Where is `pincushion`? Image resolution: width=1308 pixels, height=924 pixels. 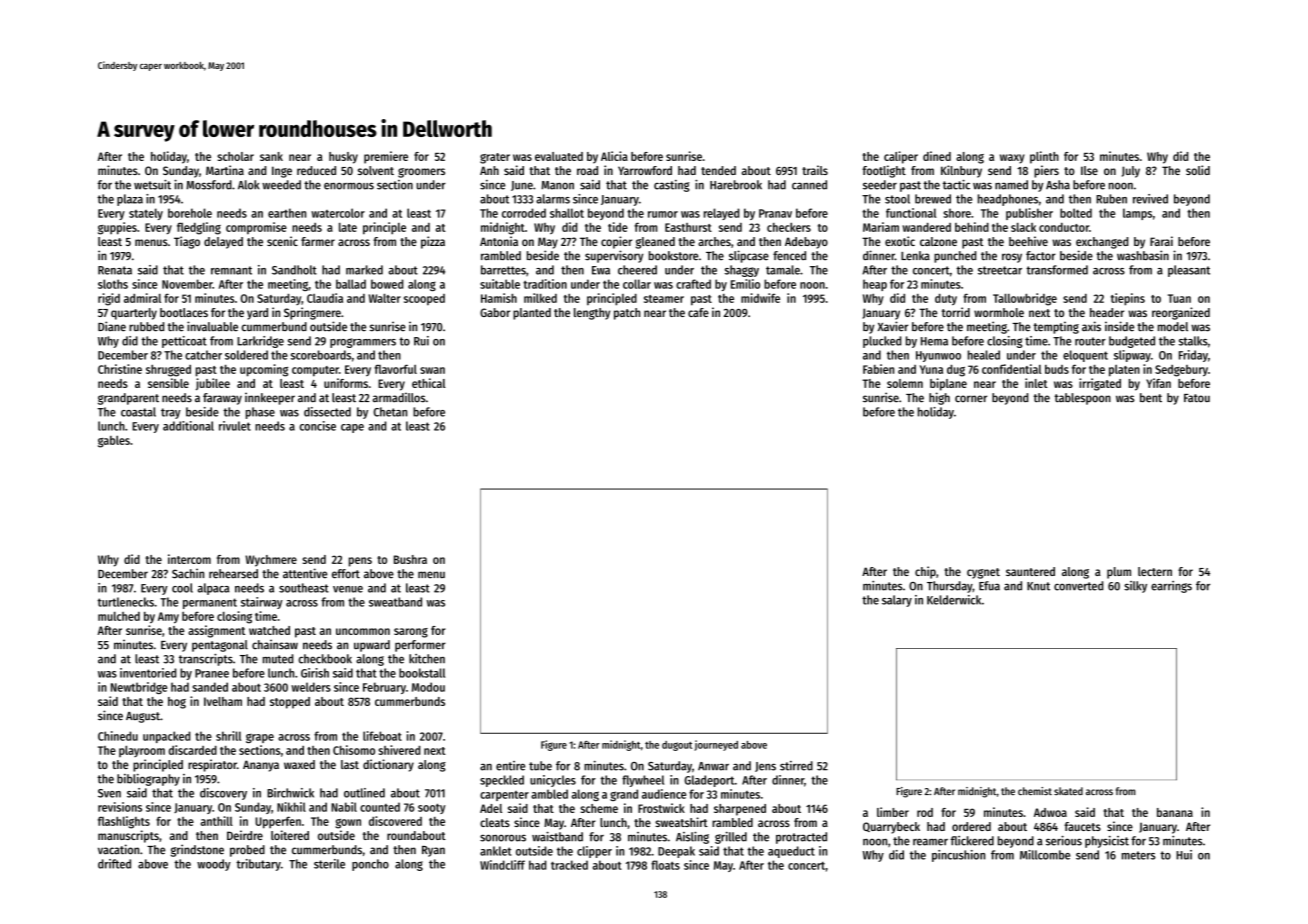 pincushion is located at coordinates (958, 856).
